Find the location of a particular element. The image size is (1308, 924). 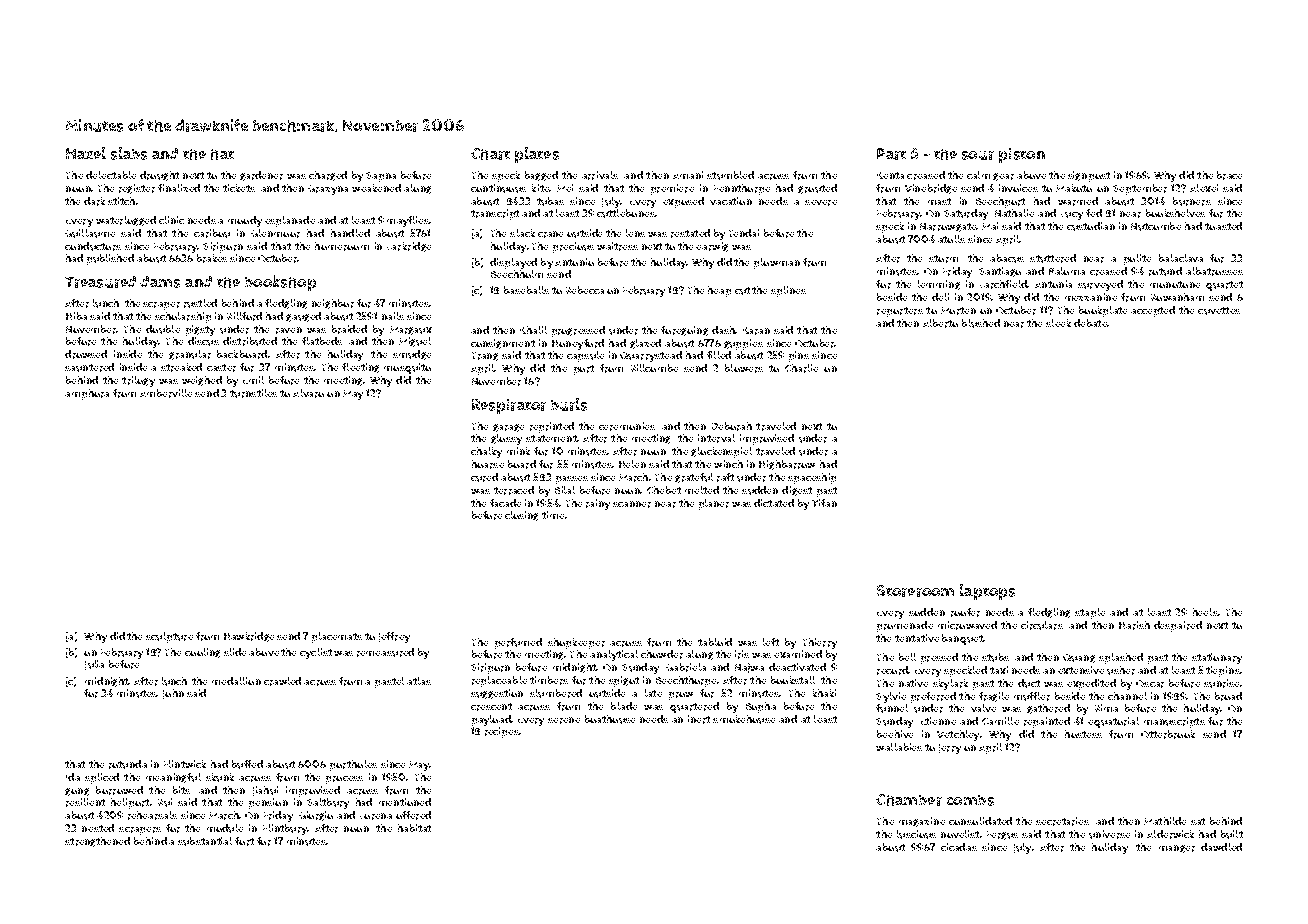

slabs is located at coordinates (129, 153).
